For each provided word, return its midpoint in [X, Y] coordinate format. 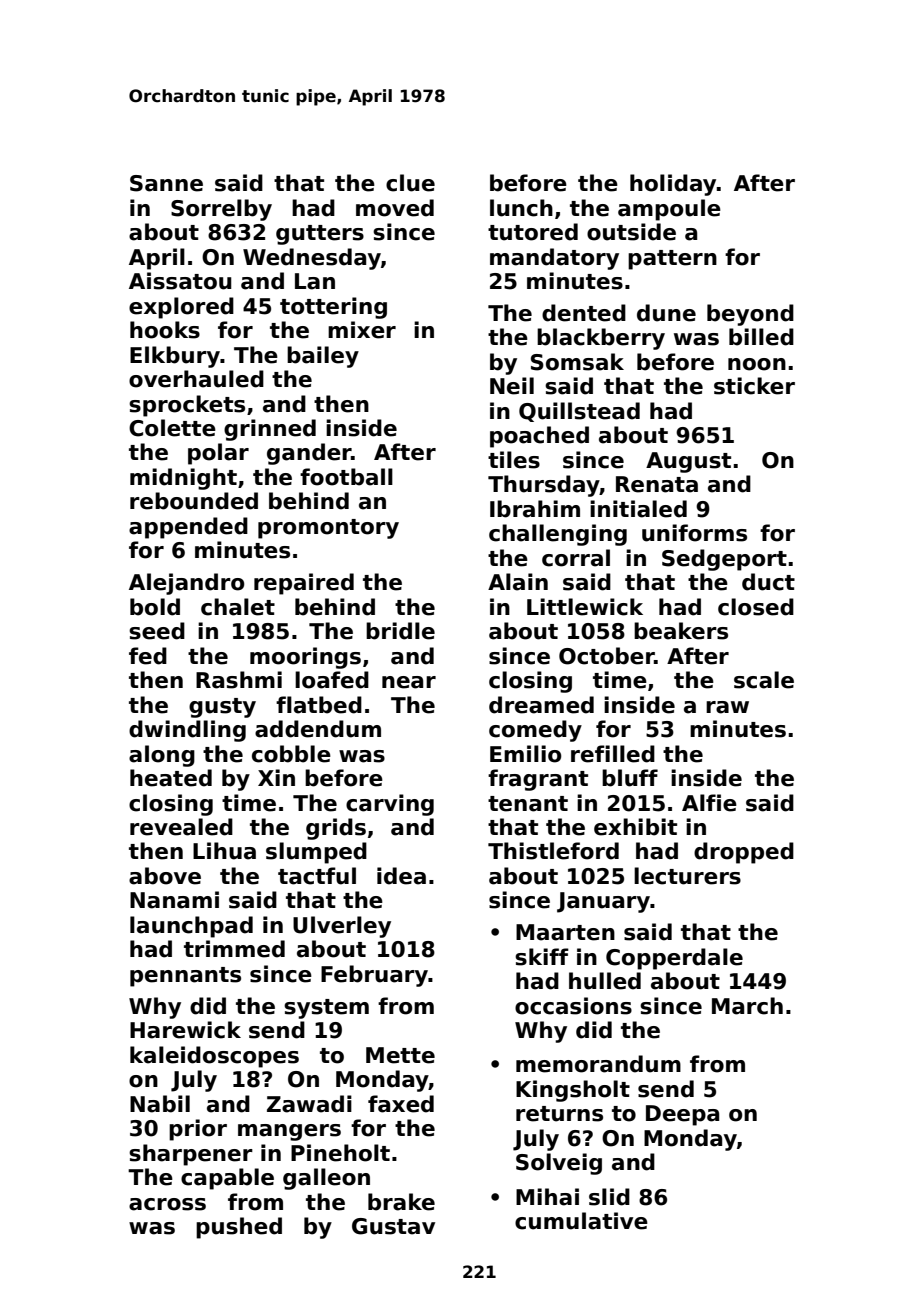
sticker [754, 386]
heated [171, 778]
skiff [542, 957]
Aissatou [180, 281]
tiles [514, 460]
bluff [630, 778]
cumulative [581, 1221]
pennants [185, 977]
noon [757, 364]
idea [401, 876]
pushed [239, 1228]
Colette [172, 428]
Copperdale [674, 959]
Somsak [577, 362]
